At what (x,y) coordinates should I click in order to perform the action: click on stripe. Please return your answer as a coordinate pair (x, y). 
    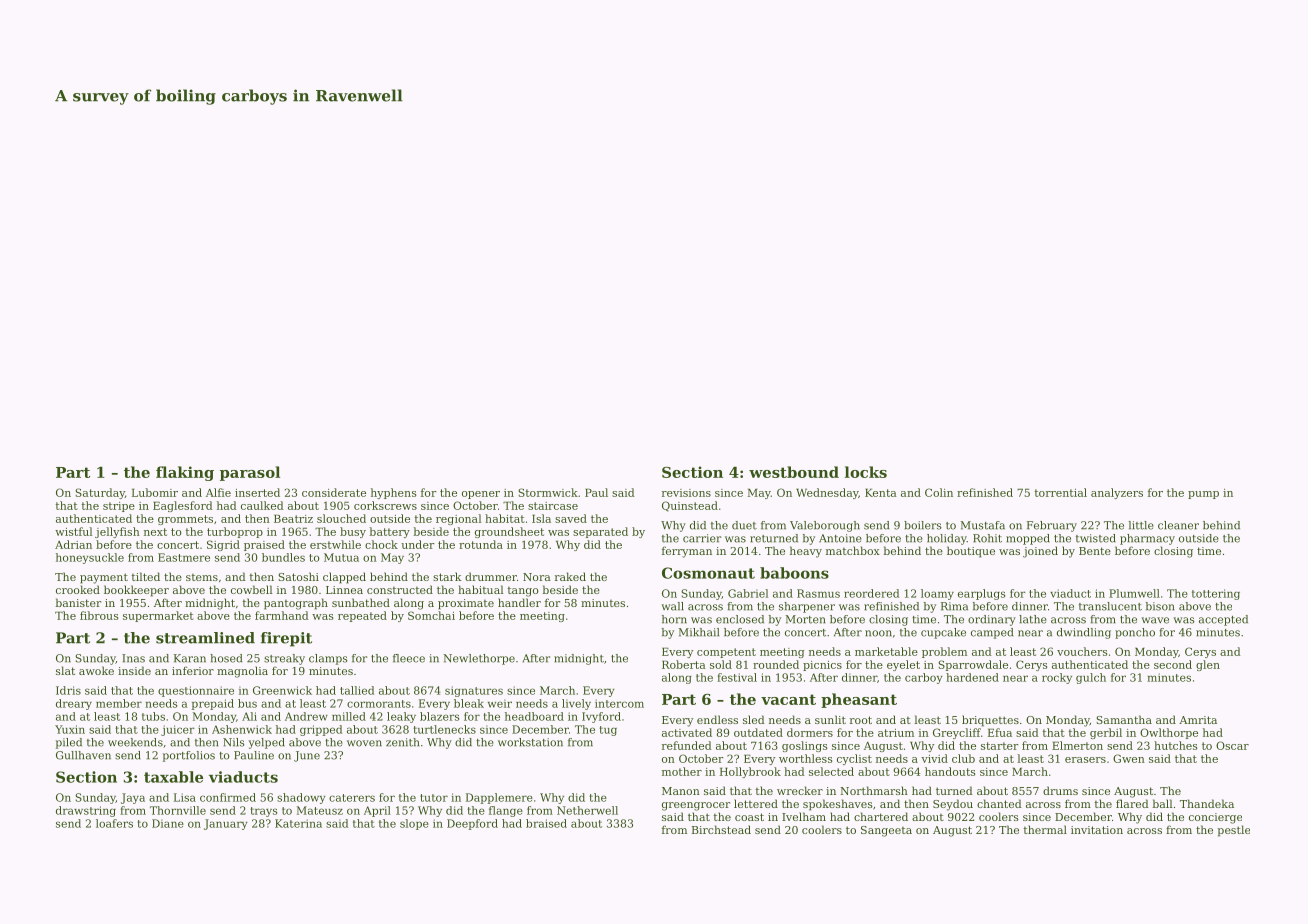
    Looking at the image, I should click on (119, 507).
